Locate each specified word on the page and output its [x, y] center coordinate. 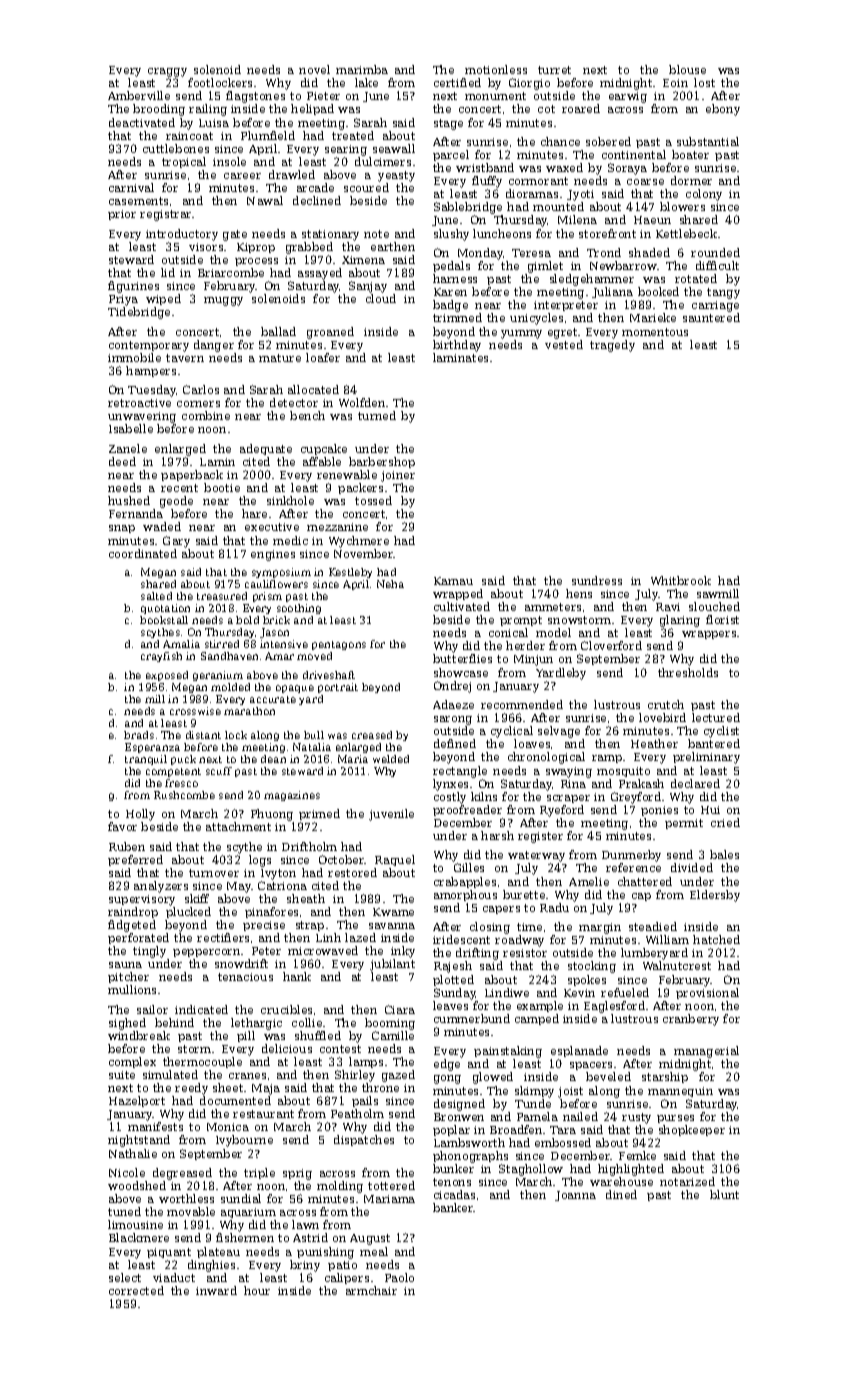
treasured [222, 596]
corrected [136, 1290]
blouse [687, 69]
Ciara [400, 1009]
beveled [608, 1076]
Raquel [395, 860]
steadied [653, 926]
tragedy [612, 346]
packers [360, 488]
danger [214, 346]
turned [377, 415]
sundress [597, 580]
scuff [219, 771]
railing [208, 110]
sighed [127, 1024]
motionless [496, 69]
